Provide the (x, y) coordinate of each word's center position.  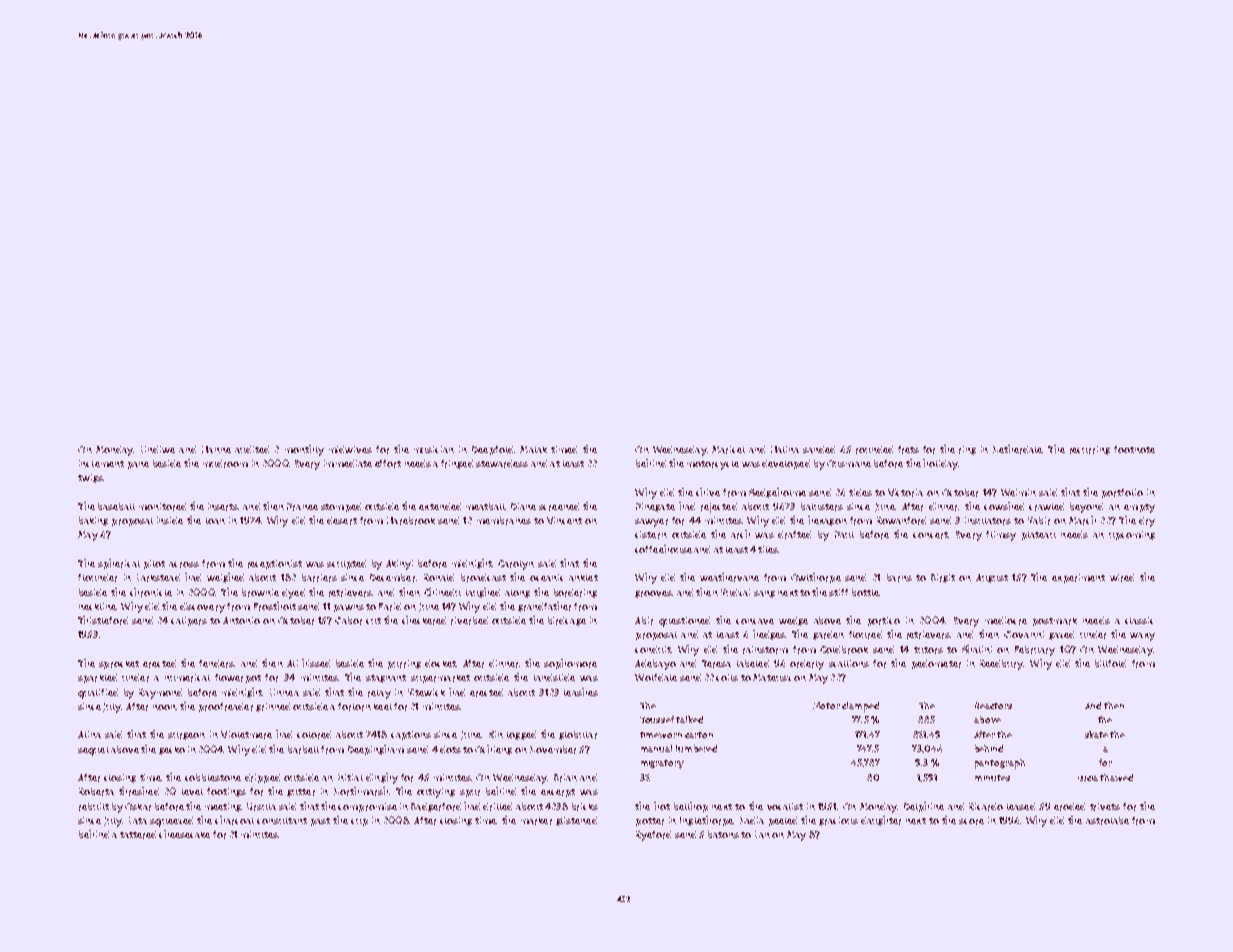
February (1035, 651)
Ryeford (653, 836)
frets (908, 450)
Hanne (216, 449)
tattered (138, 835)
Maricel (728, 450)
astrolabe (1107, 821)
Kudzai (735, 592)
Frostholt (275, 606)
